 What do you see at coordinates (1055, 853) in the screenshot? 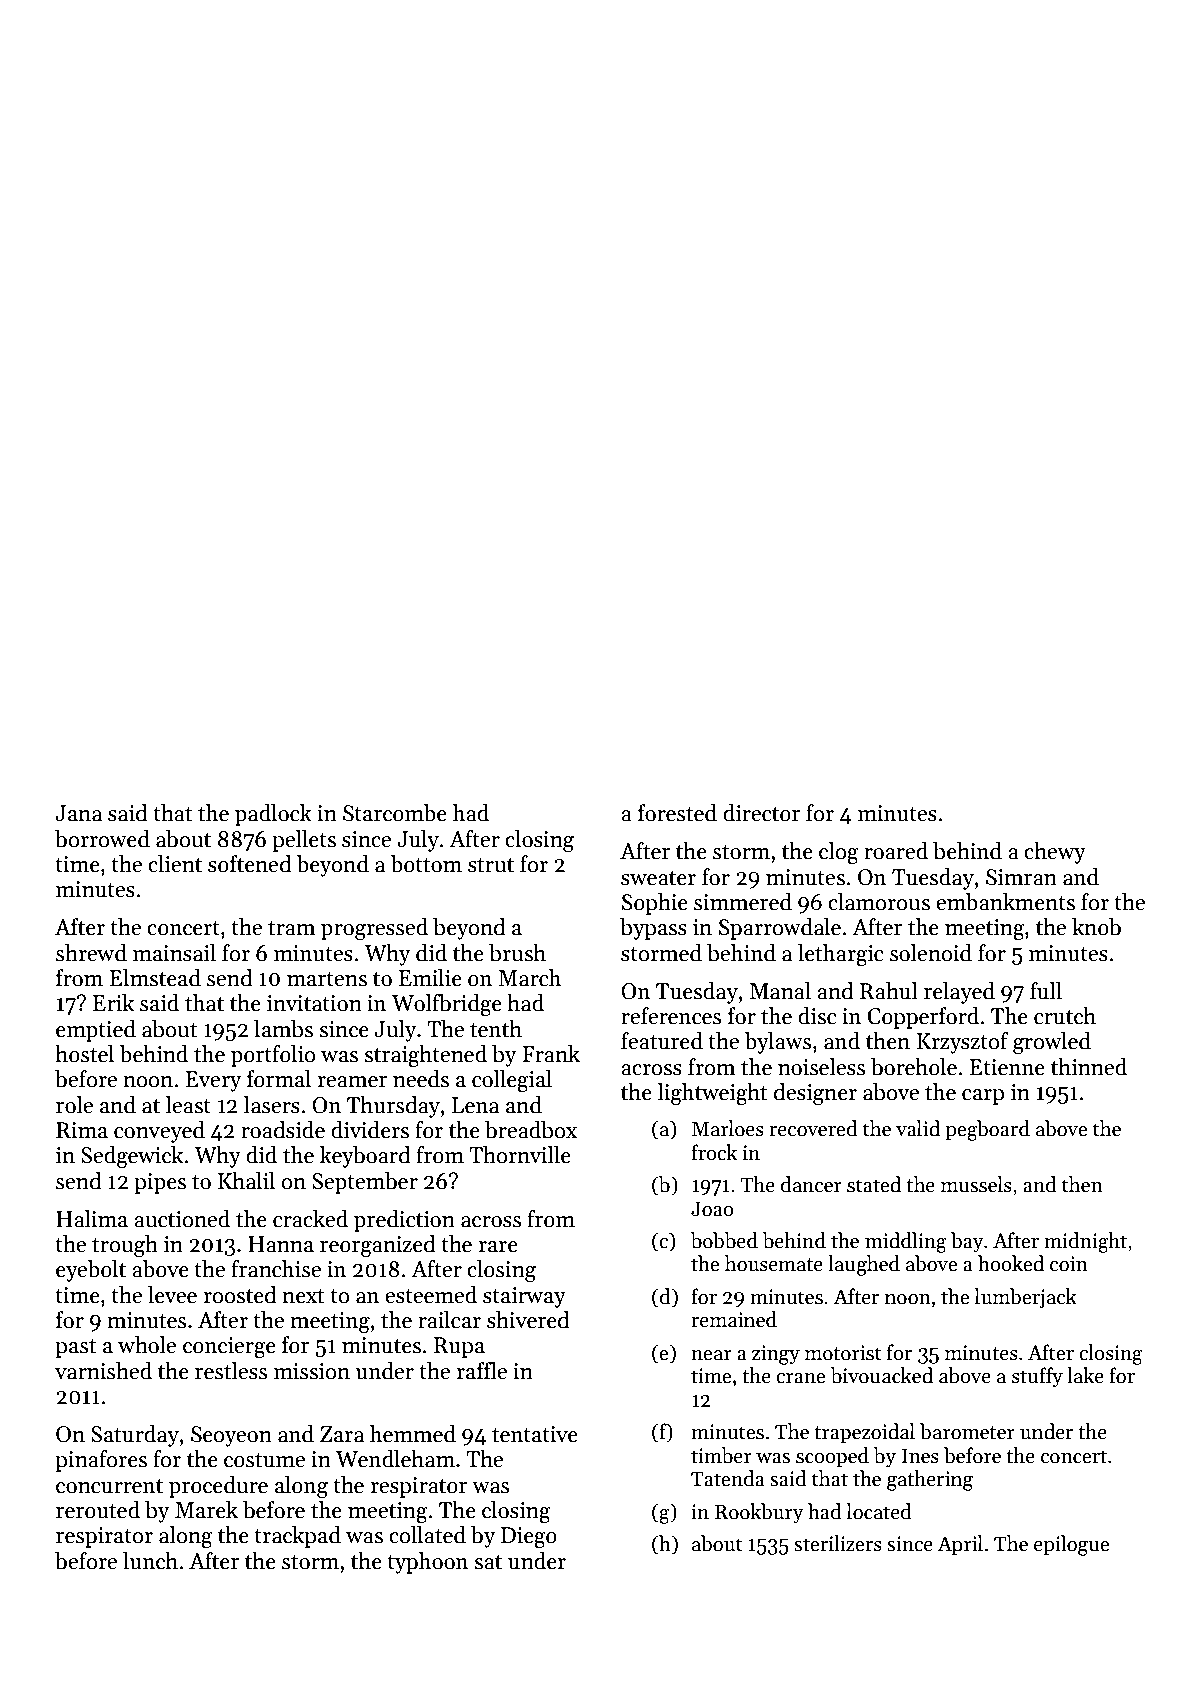
I see `chewy` at bounding box center [1055, 853].
